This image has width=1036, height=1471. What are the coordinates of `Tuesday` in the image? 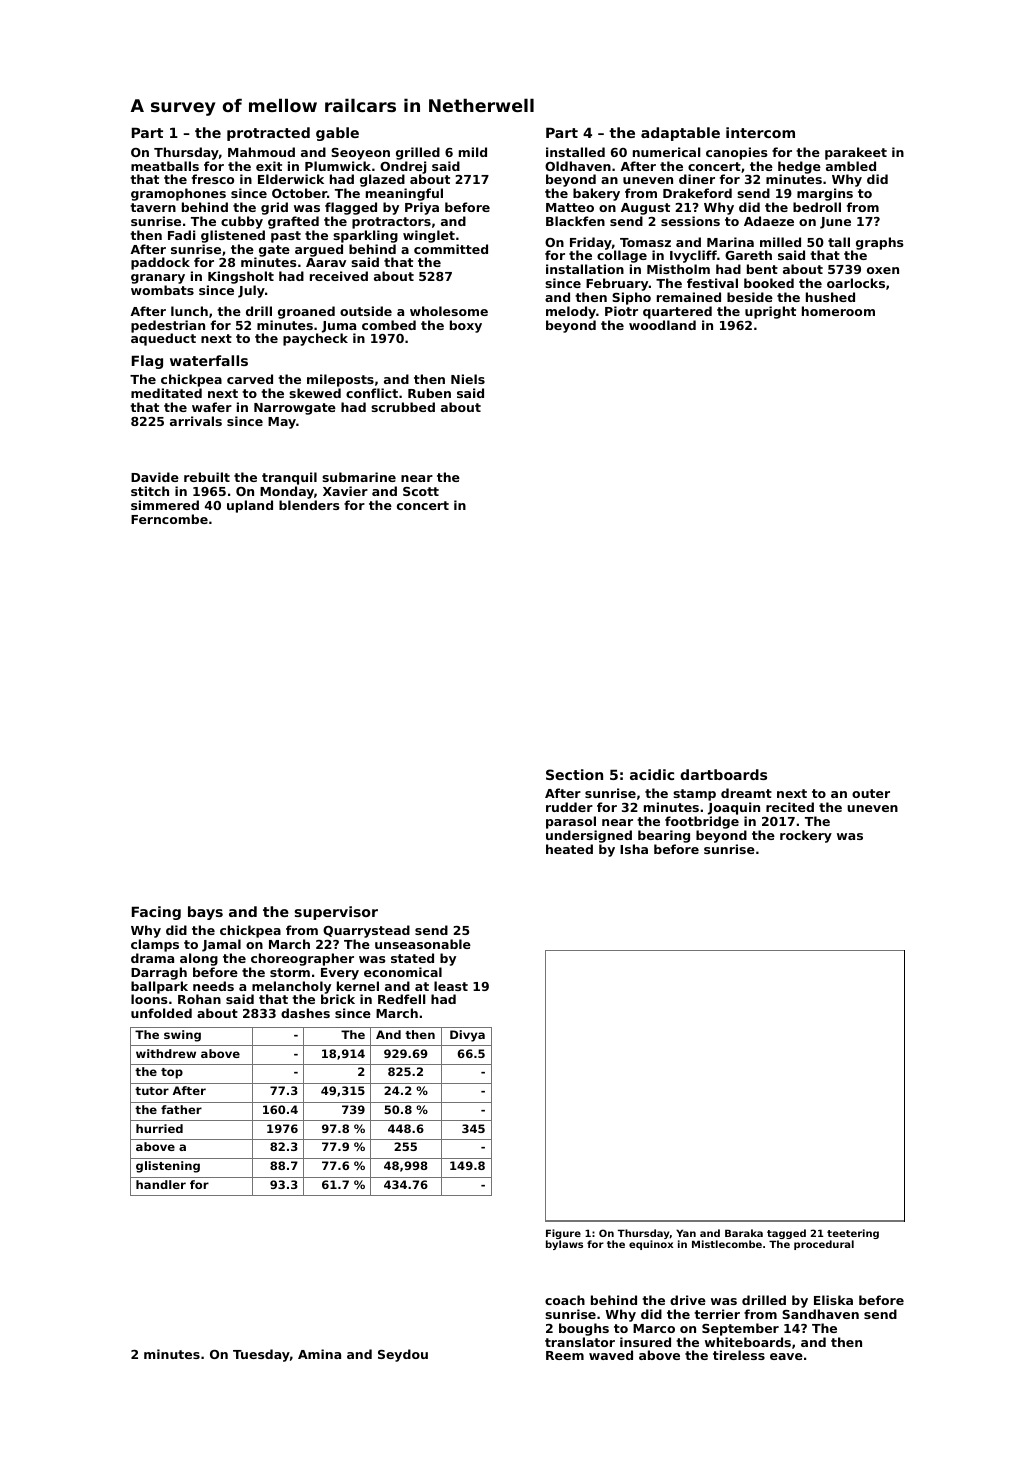 It's located at (261, 1355).
